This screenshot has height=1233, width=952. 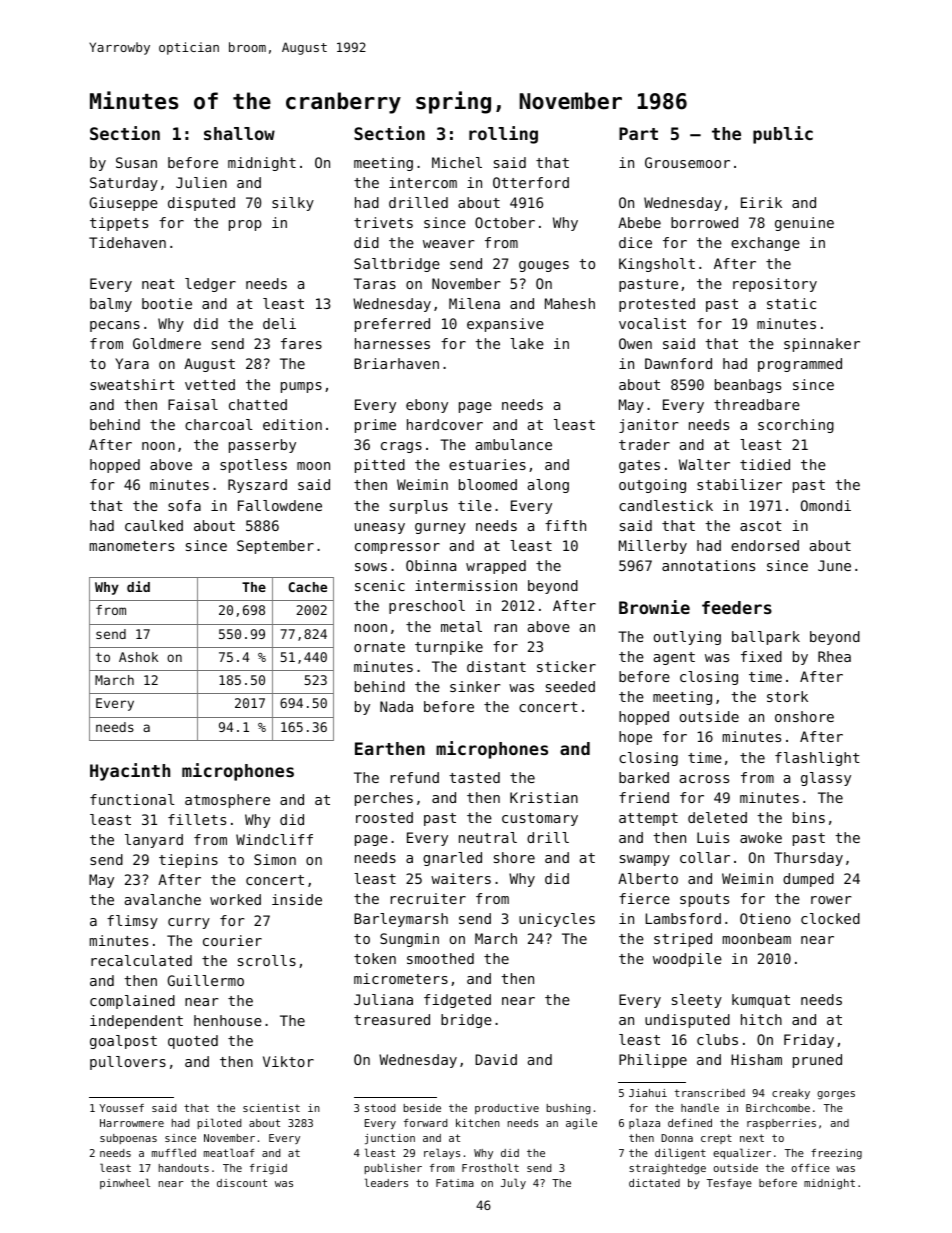 What do you see at coordinates (638, 133) in the screenshot?
I see `Part` at bounding box center [638, 133].
